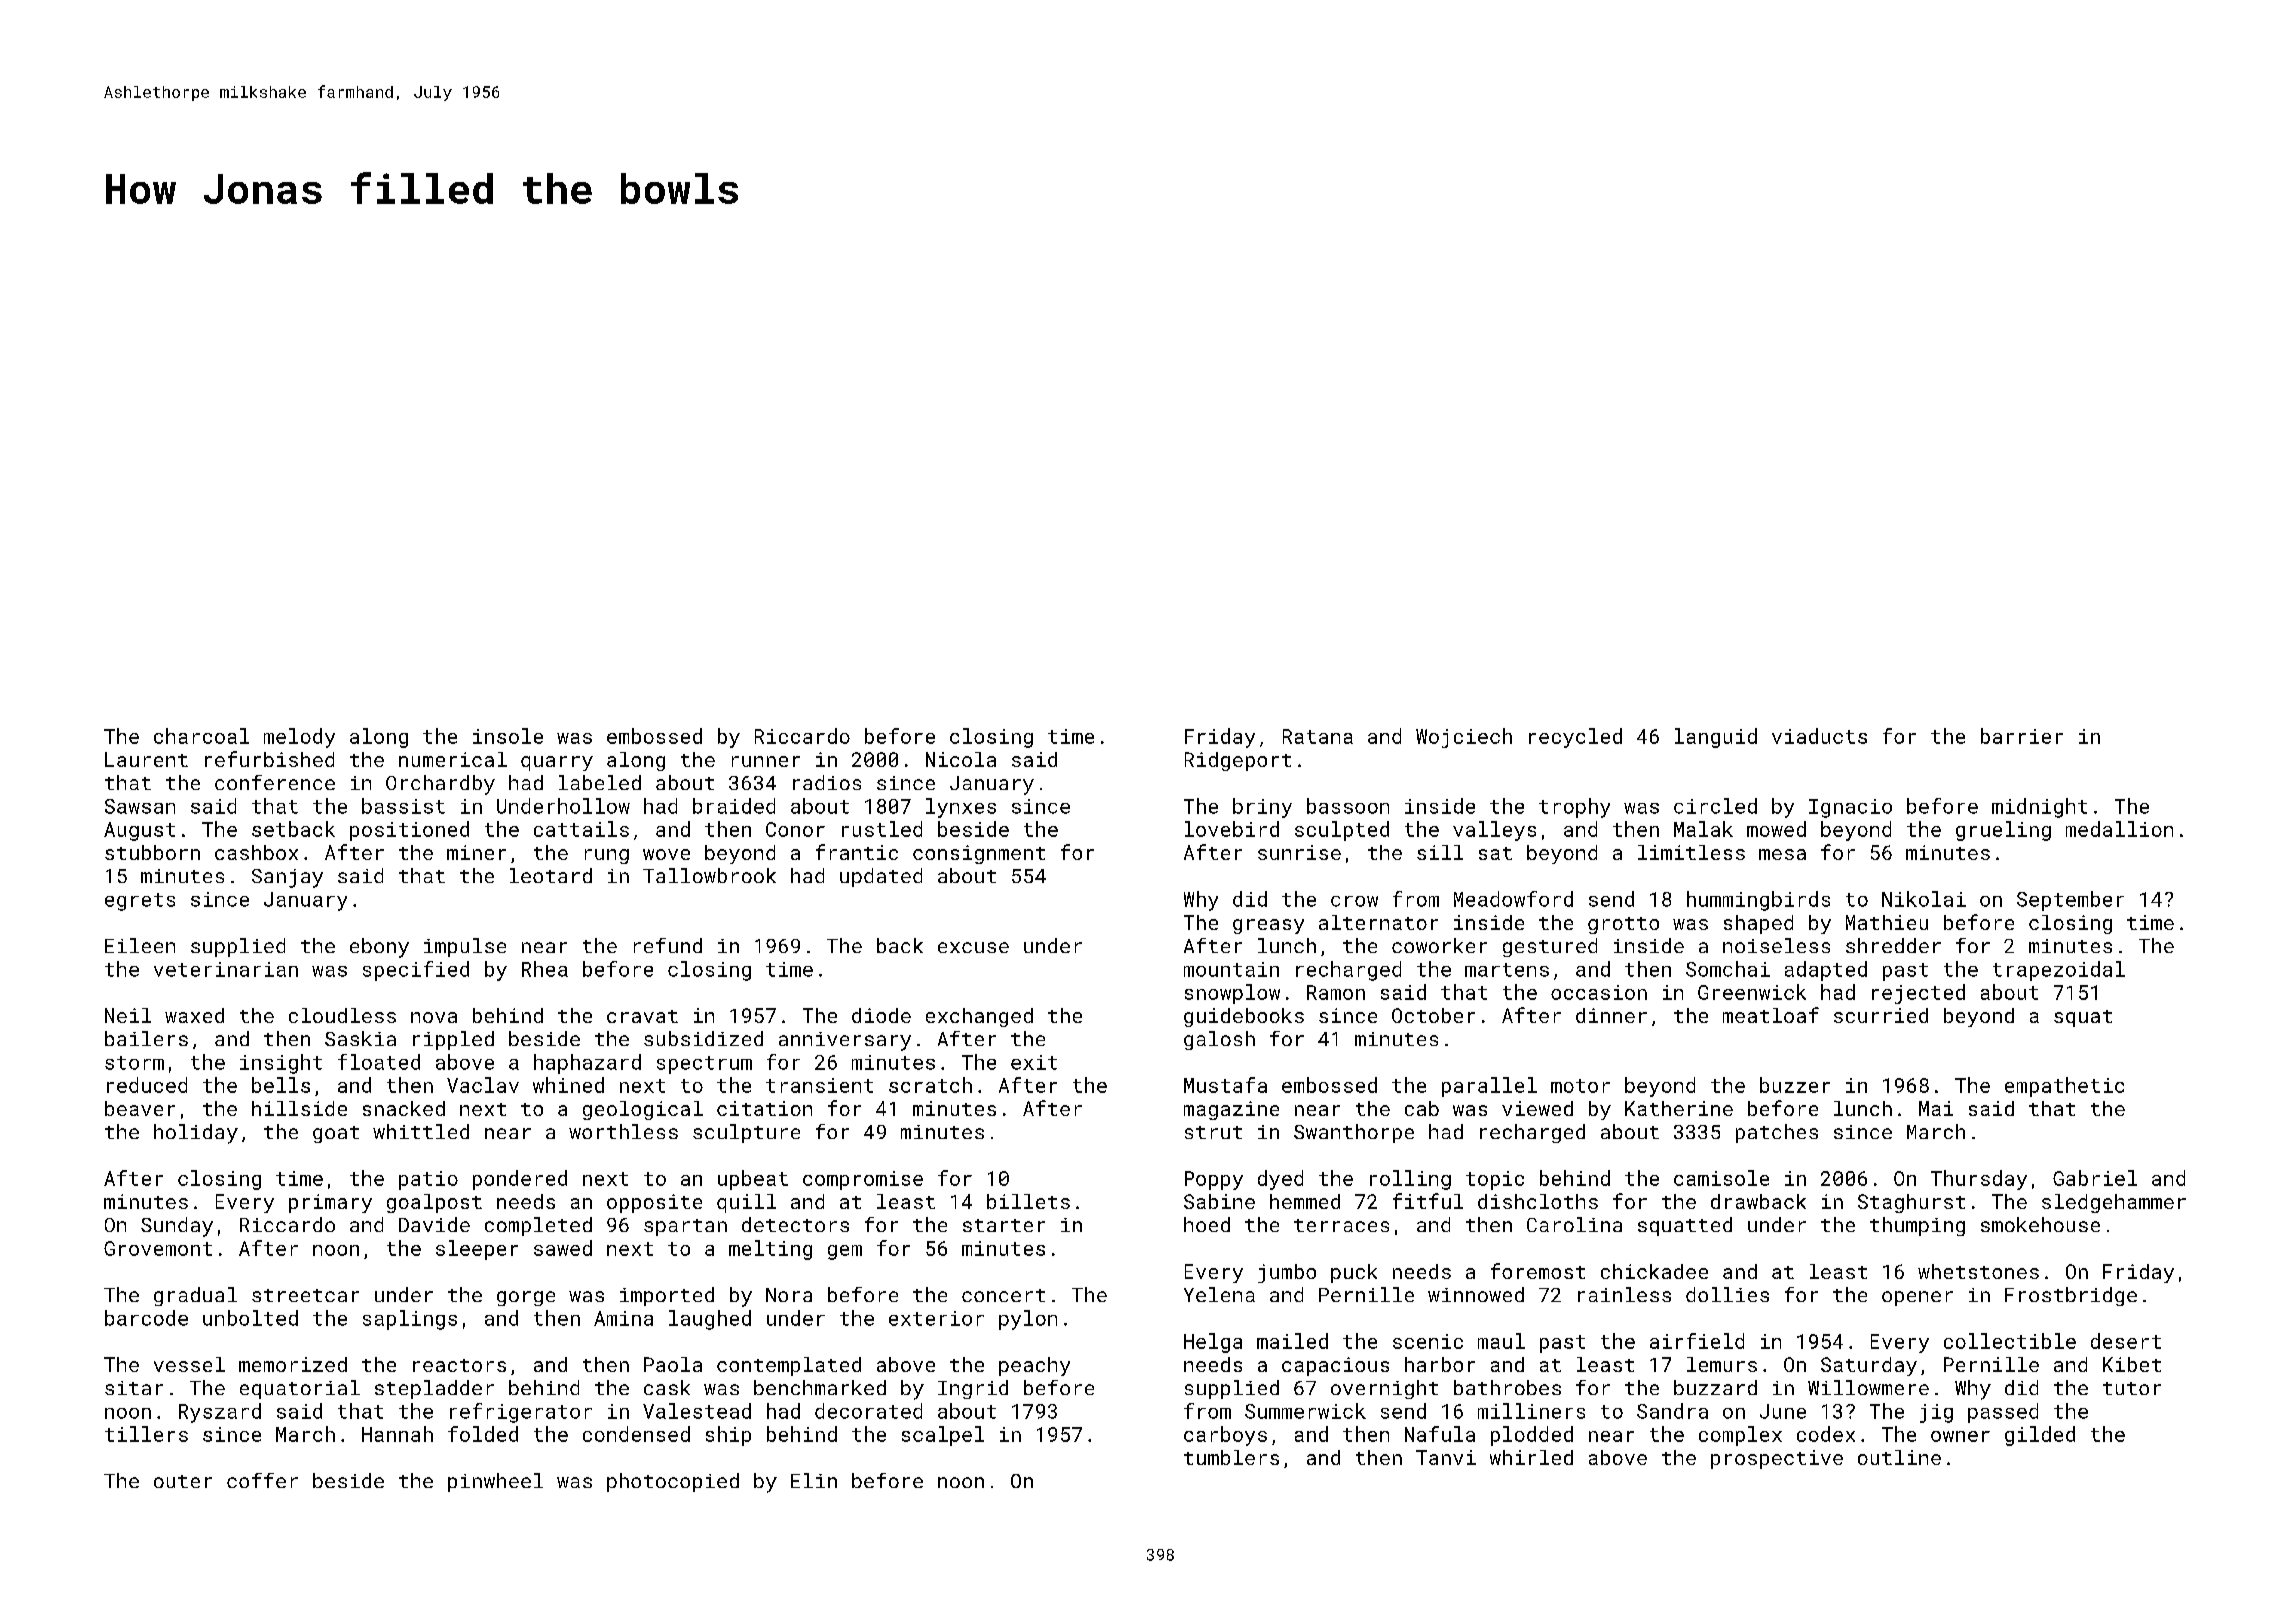  I want to click on insole, so click(508, 736).
